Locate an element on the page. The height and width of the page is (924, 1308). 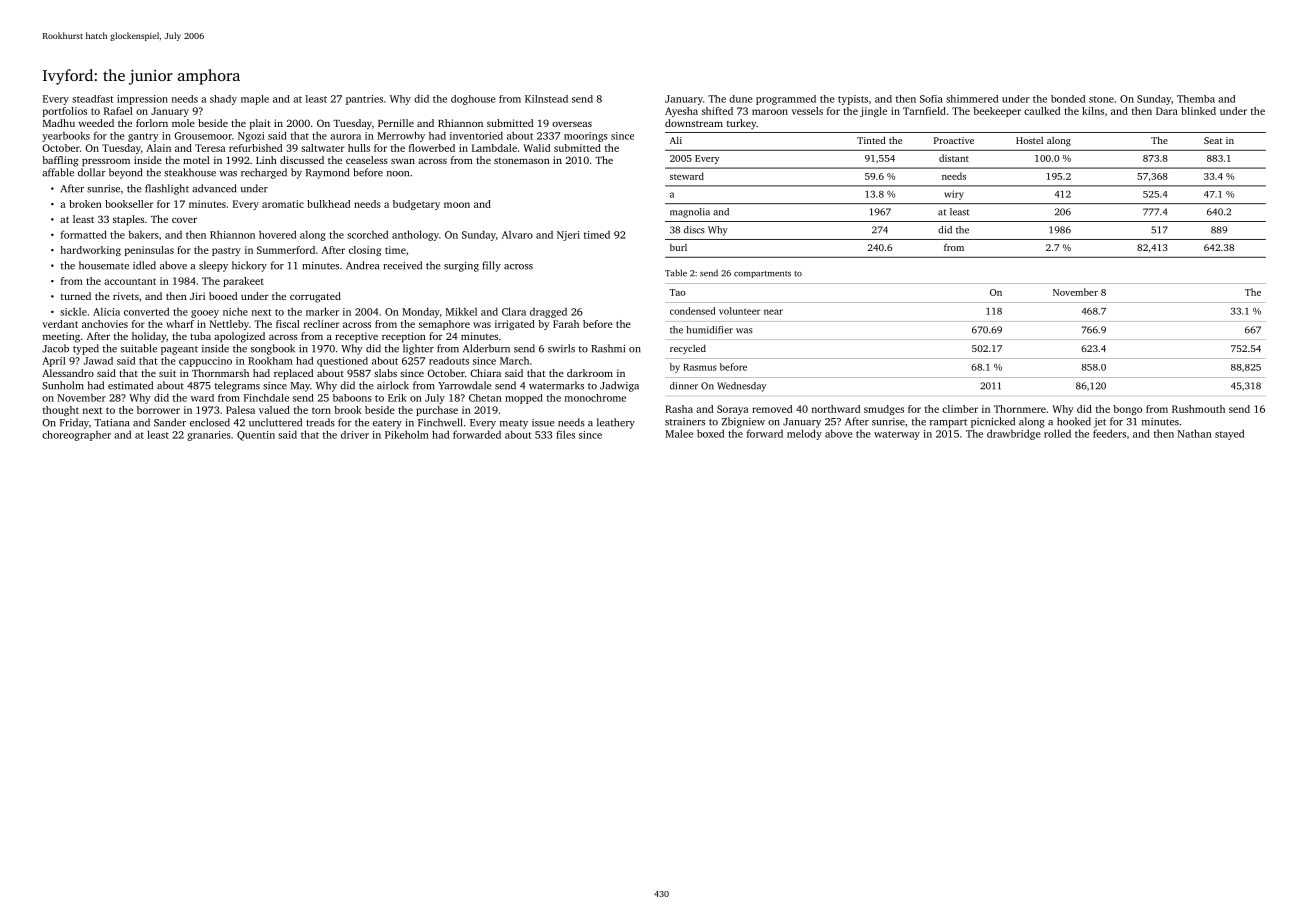
granaries is located at coordinates (209, 436).
